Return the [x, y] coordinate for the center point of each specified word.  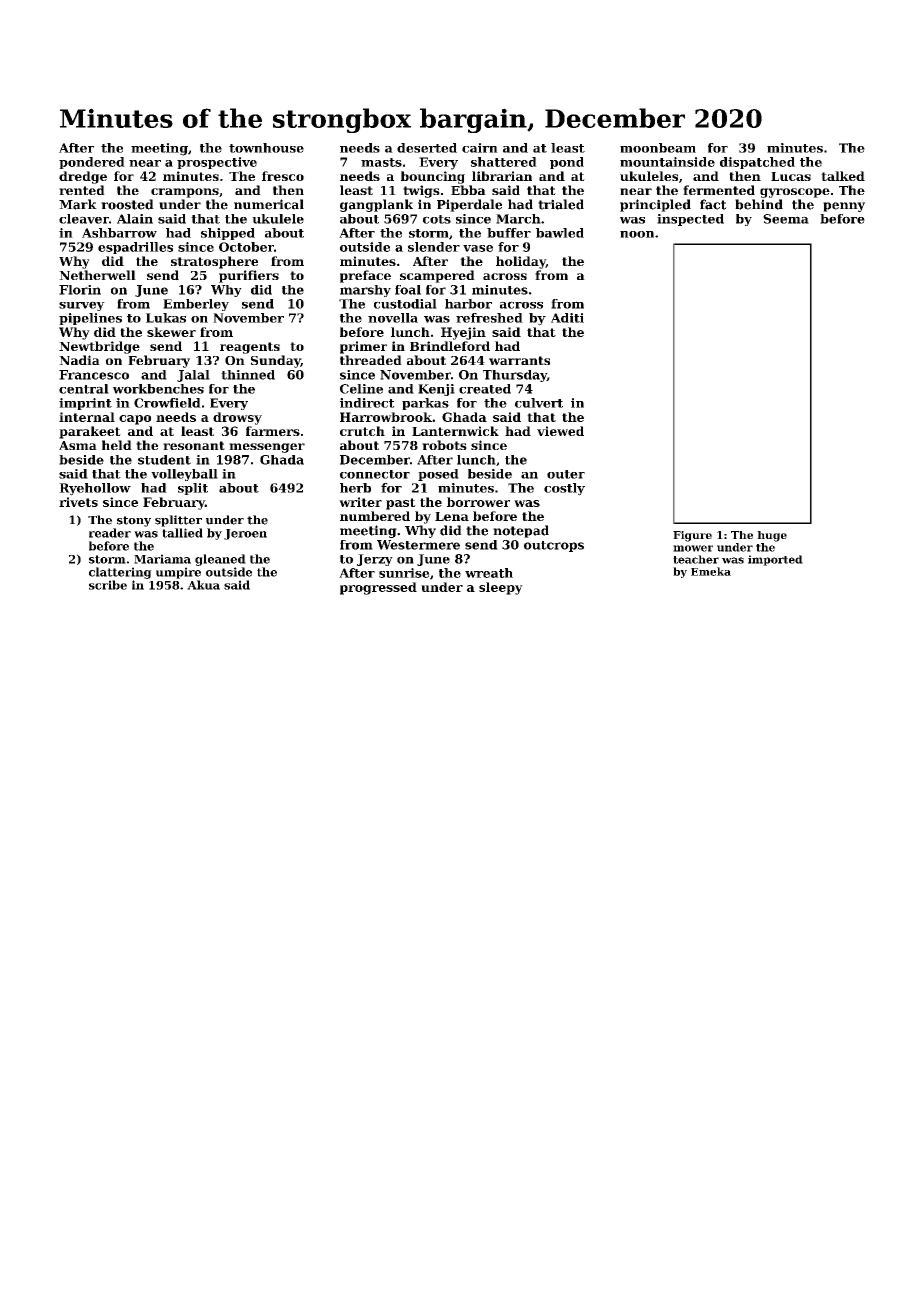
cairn [480, 148]
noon [637, 234]
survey [82, 306]
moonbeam [658, 148]
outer [566, 474]
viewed [560, 431]
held [117, 445]
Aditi [567, 318]
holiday [521, 262]
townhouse [266, 148]
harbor [468, 304]
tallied [182, 533]
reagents [250, 348]
